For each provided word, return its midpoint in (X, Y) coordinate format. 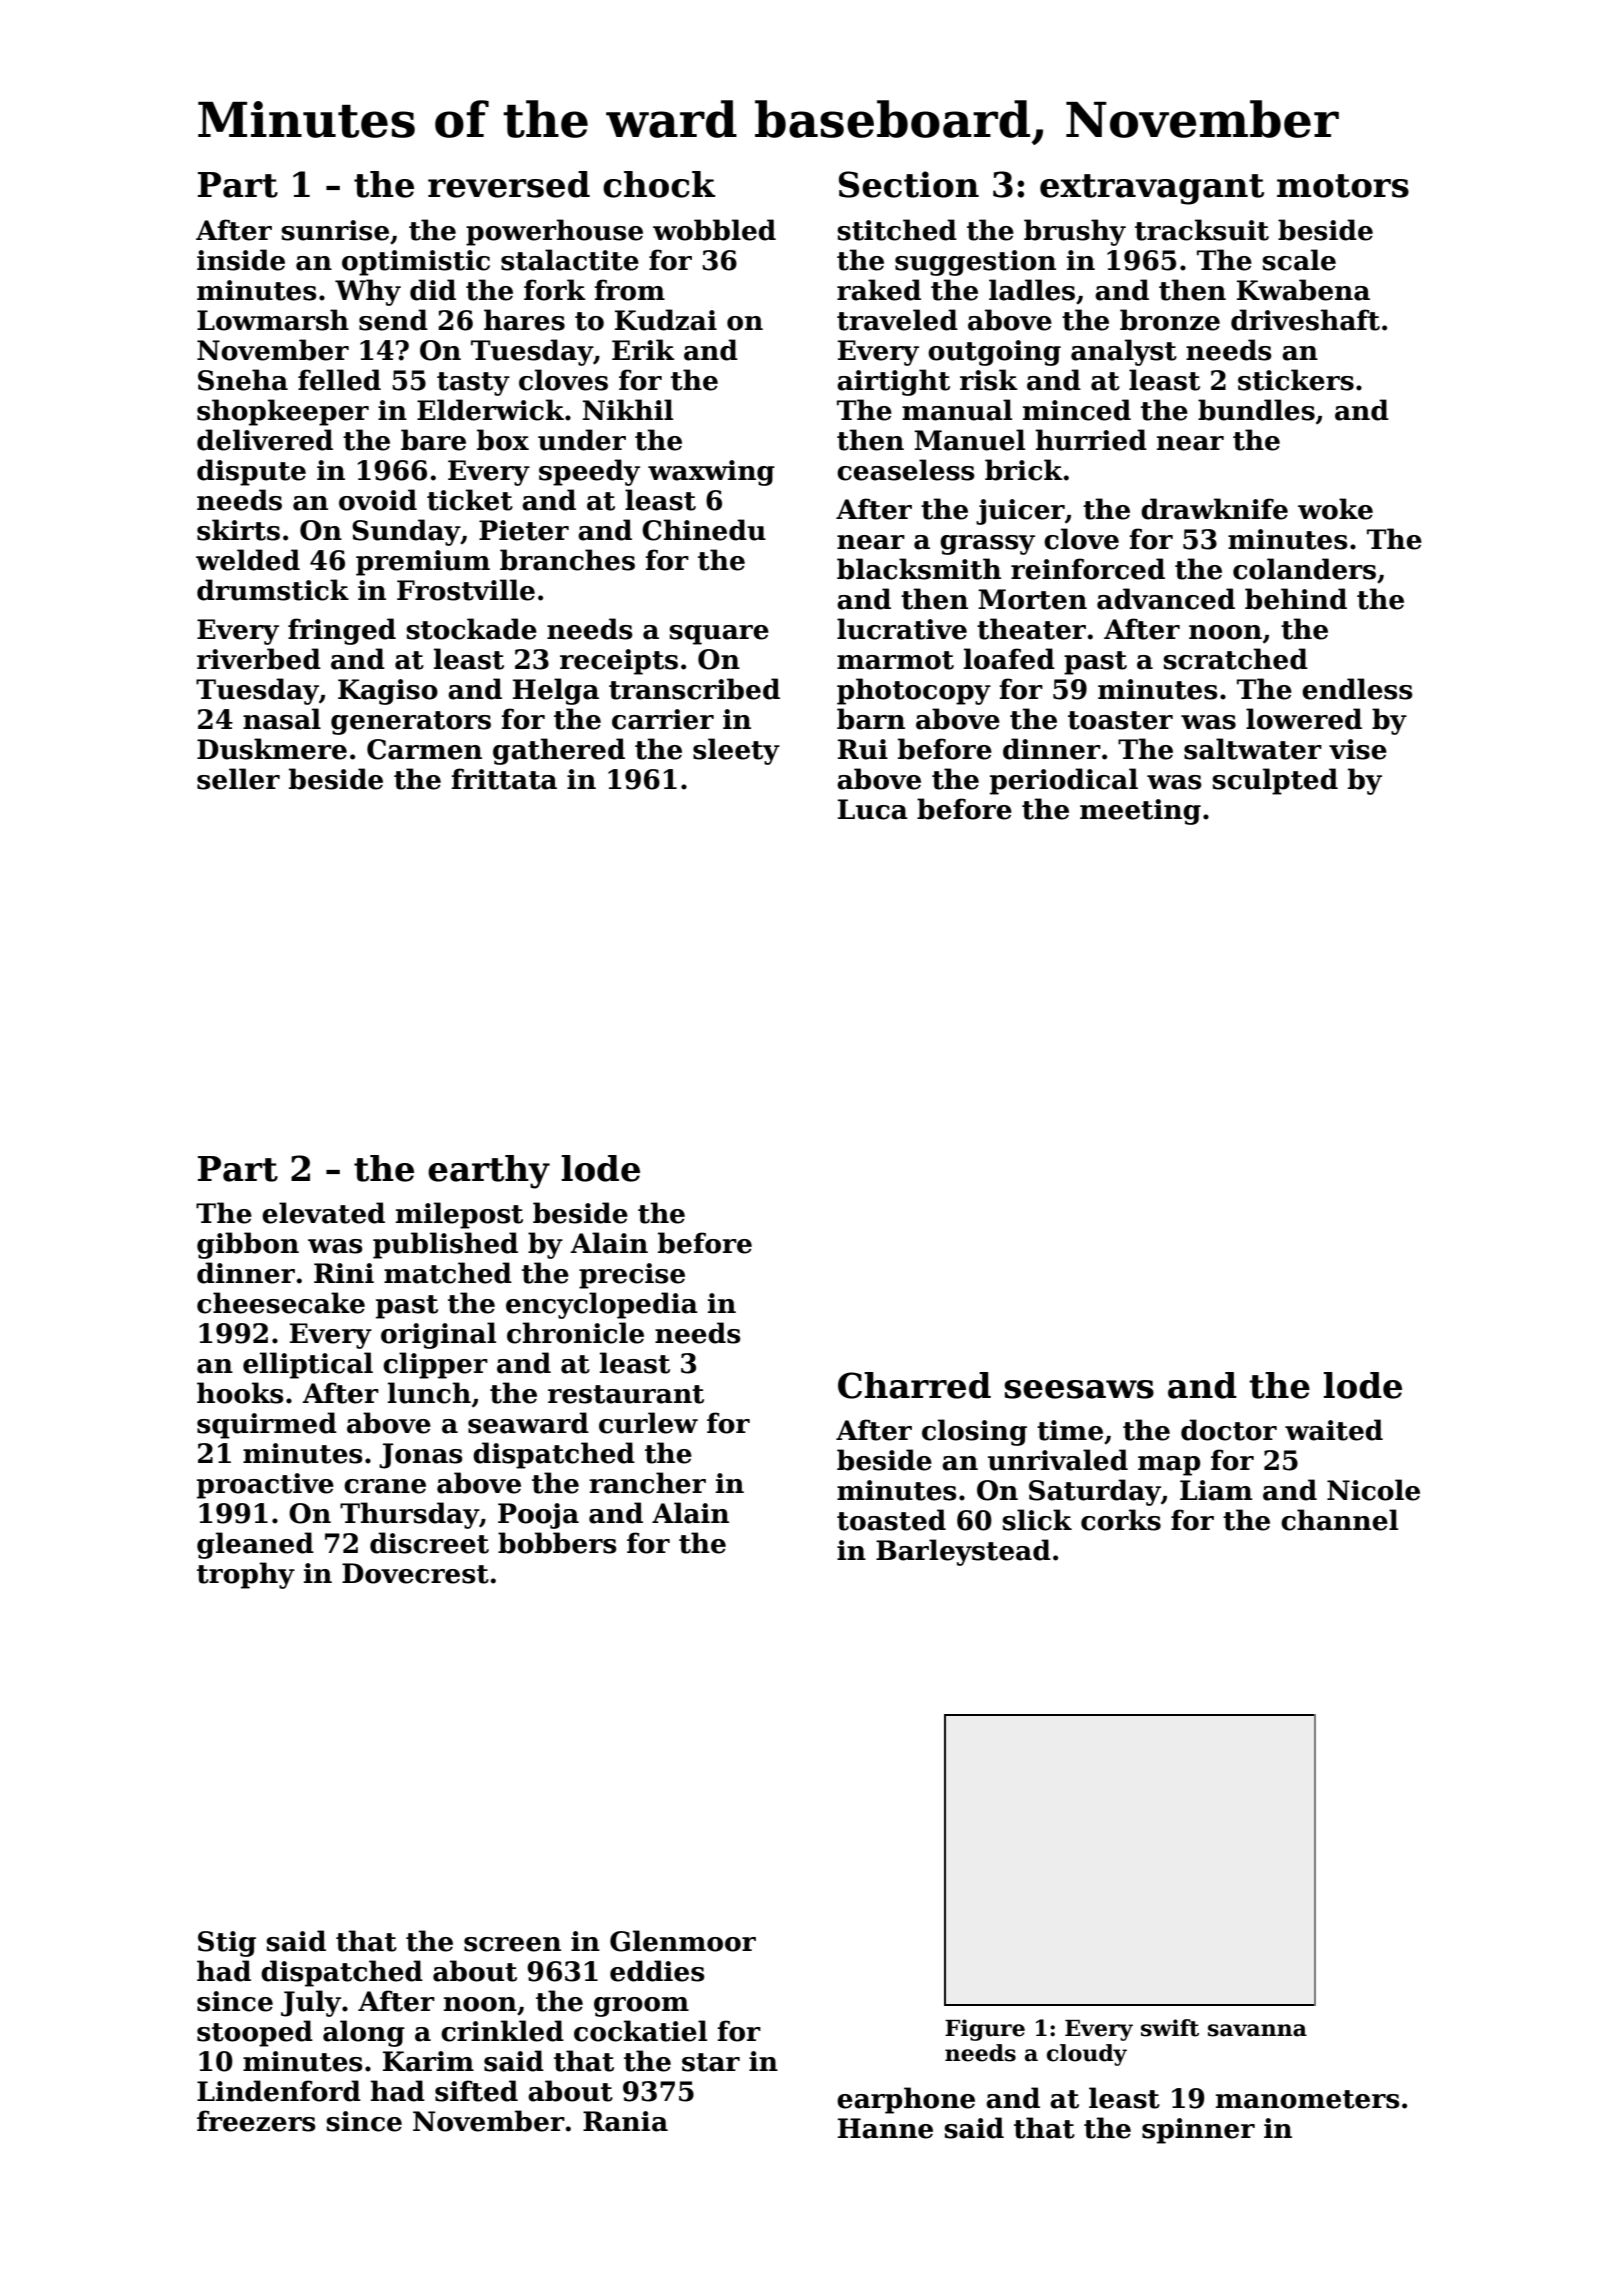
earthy (489, 1172)
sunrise (335, 230)
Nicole (1373, 1490)
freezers (256, 2121)
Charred (914, 1385)
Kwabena (1303, 290)
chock (659, 184)
